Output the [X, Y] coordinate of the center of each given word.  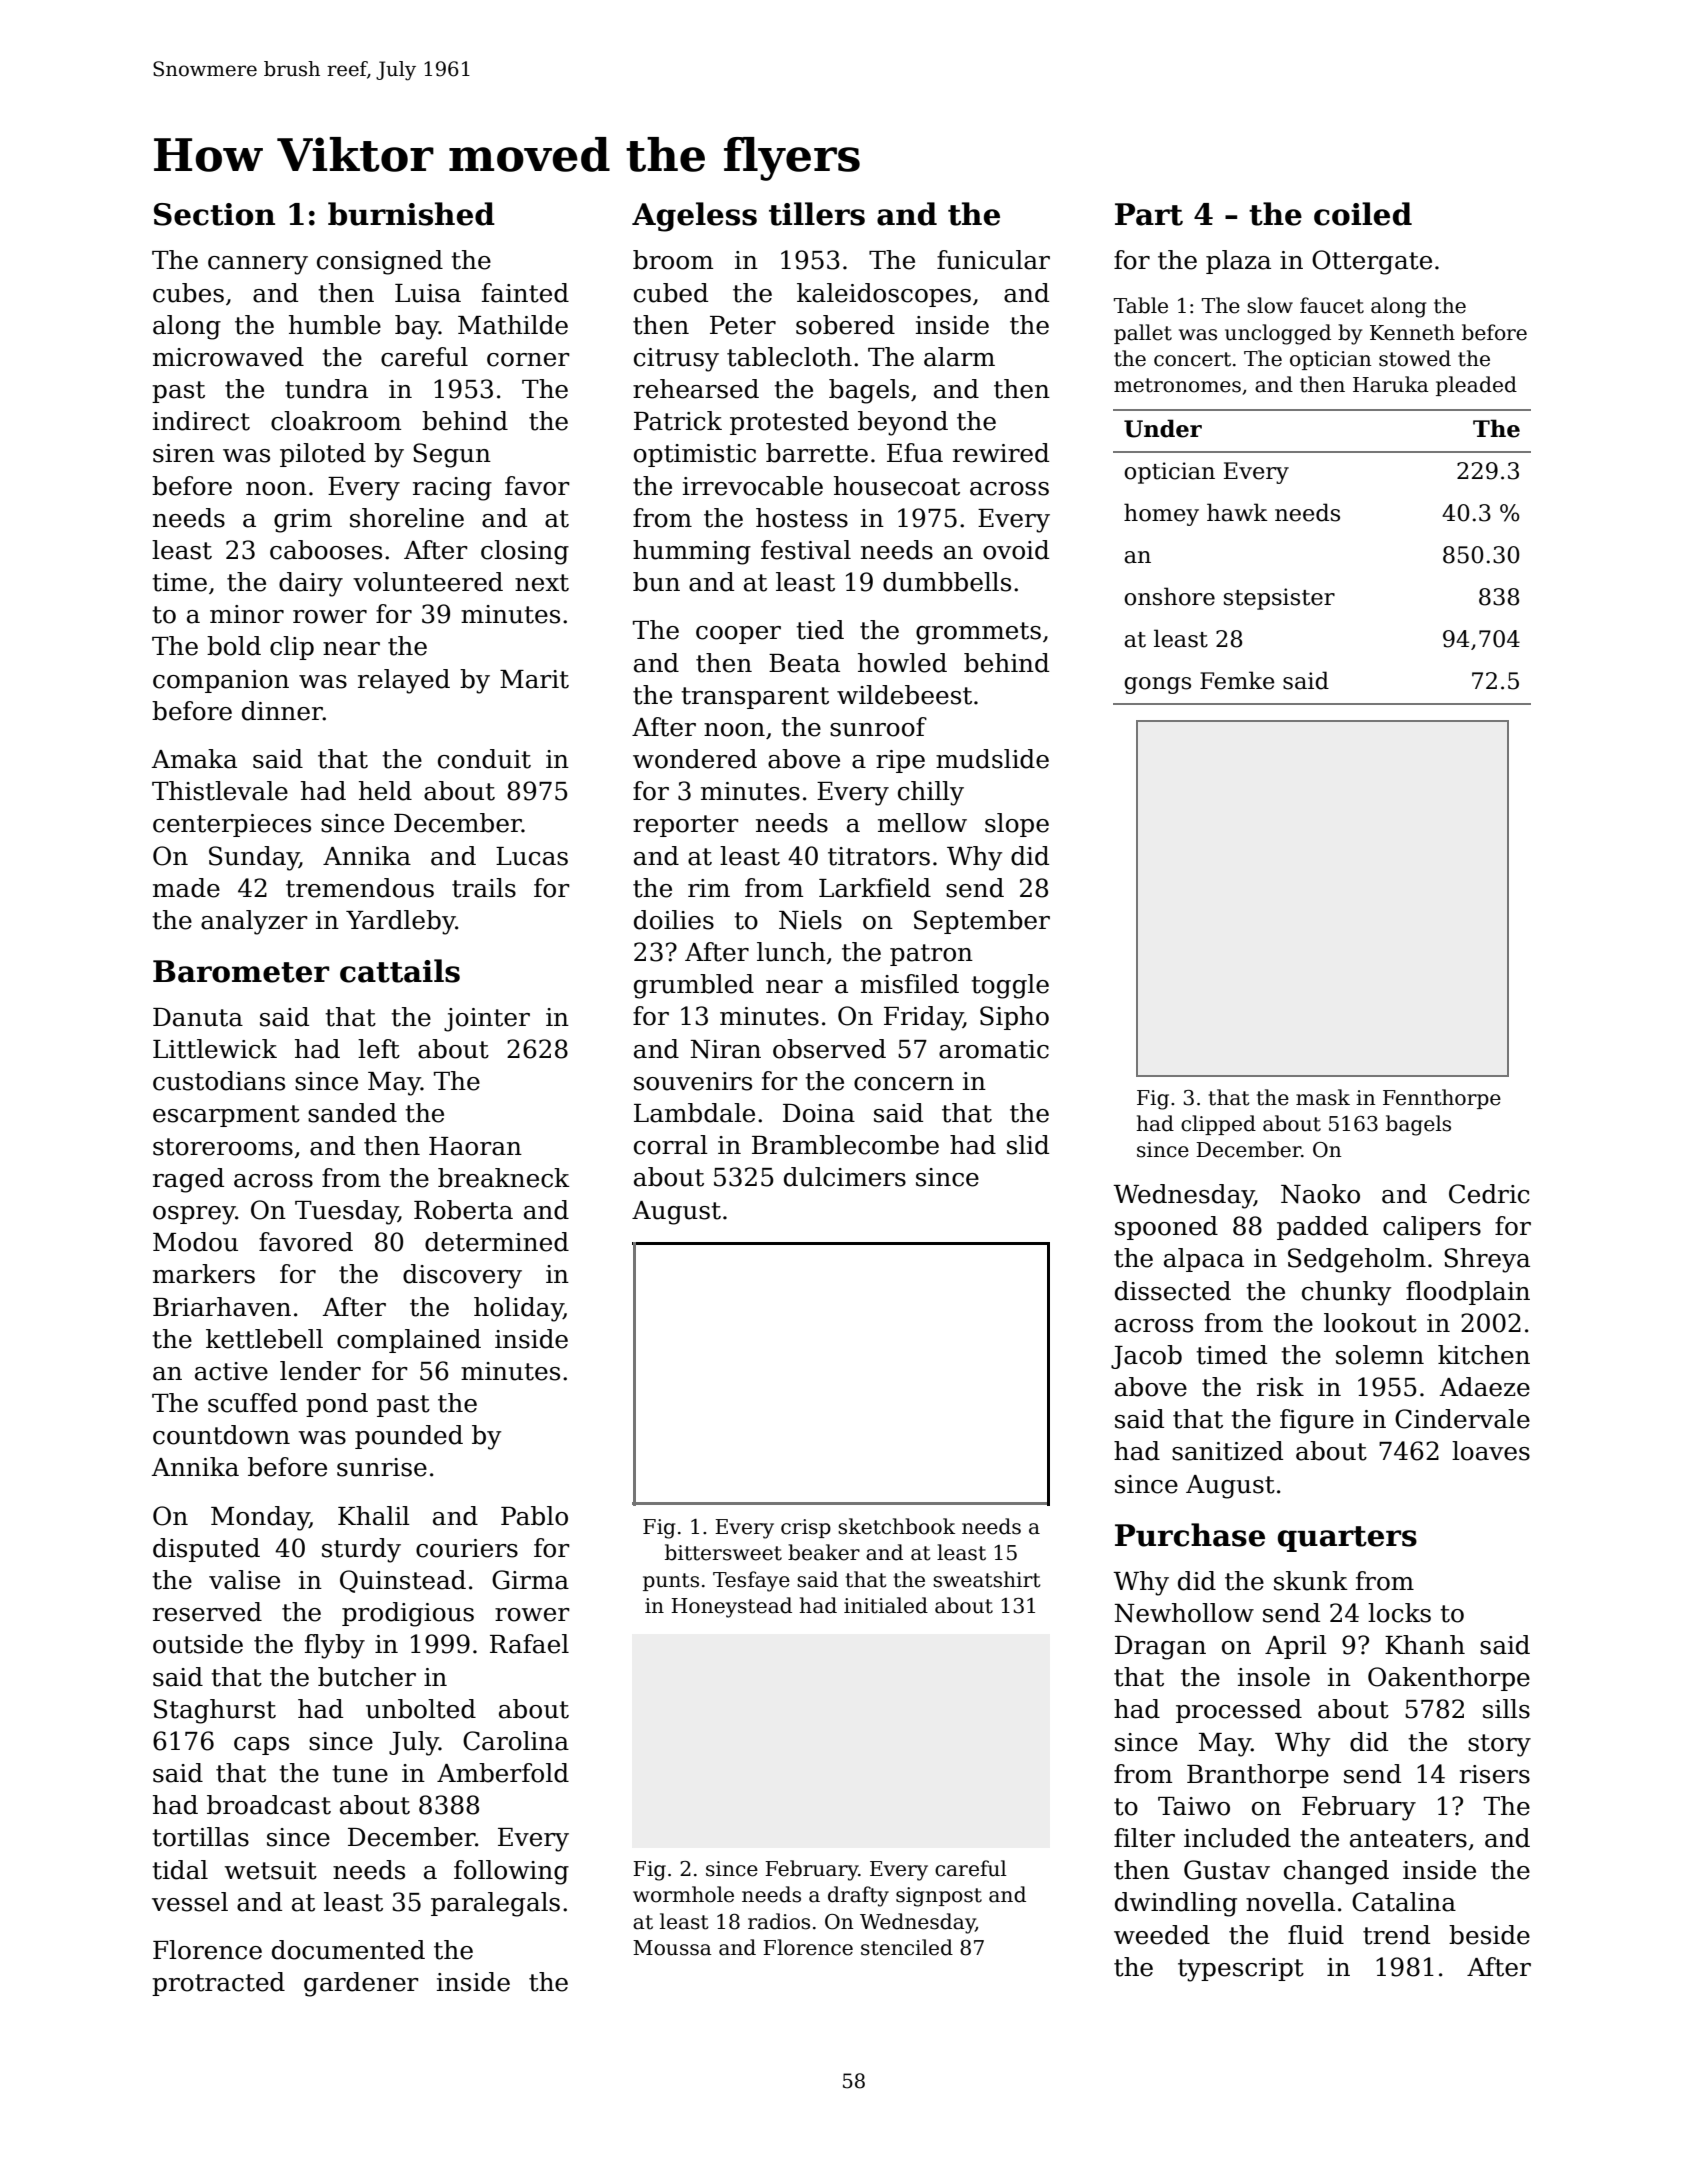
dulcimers [845, 1177]
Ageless [694, 217]
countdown [221, 1435]
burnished [411, 214]
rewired [1001, 453]
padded [1322, 1228]
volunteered [428, 582]
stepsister [1279, 599]
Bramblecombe [845, 1145]
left [379, 1049]
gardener [361, 1984]
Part [1149, 214]
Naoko [1320, 1194]
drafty [858, 1896]
